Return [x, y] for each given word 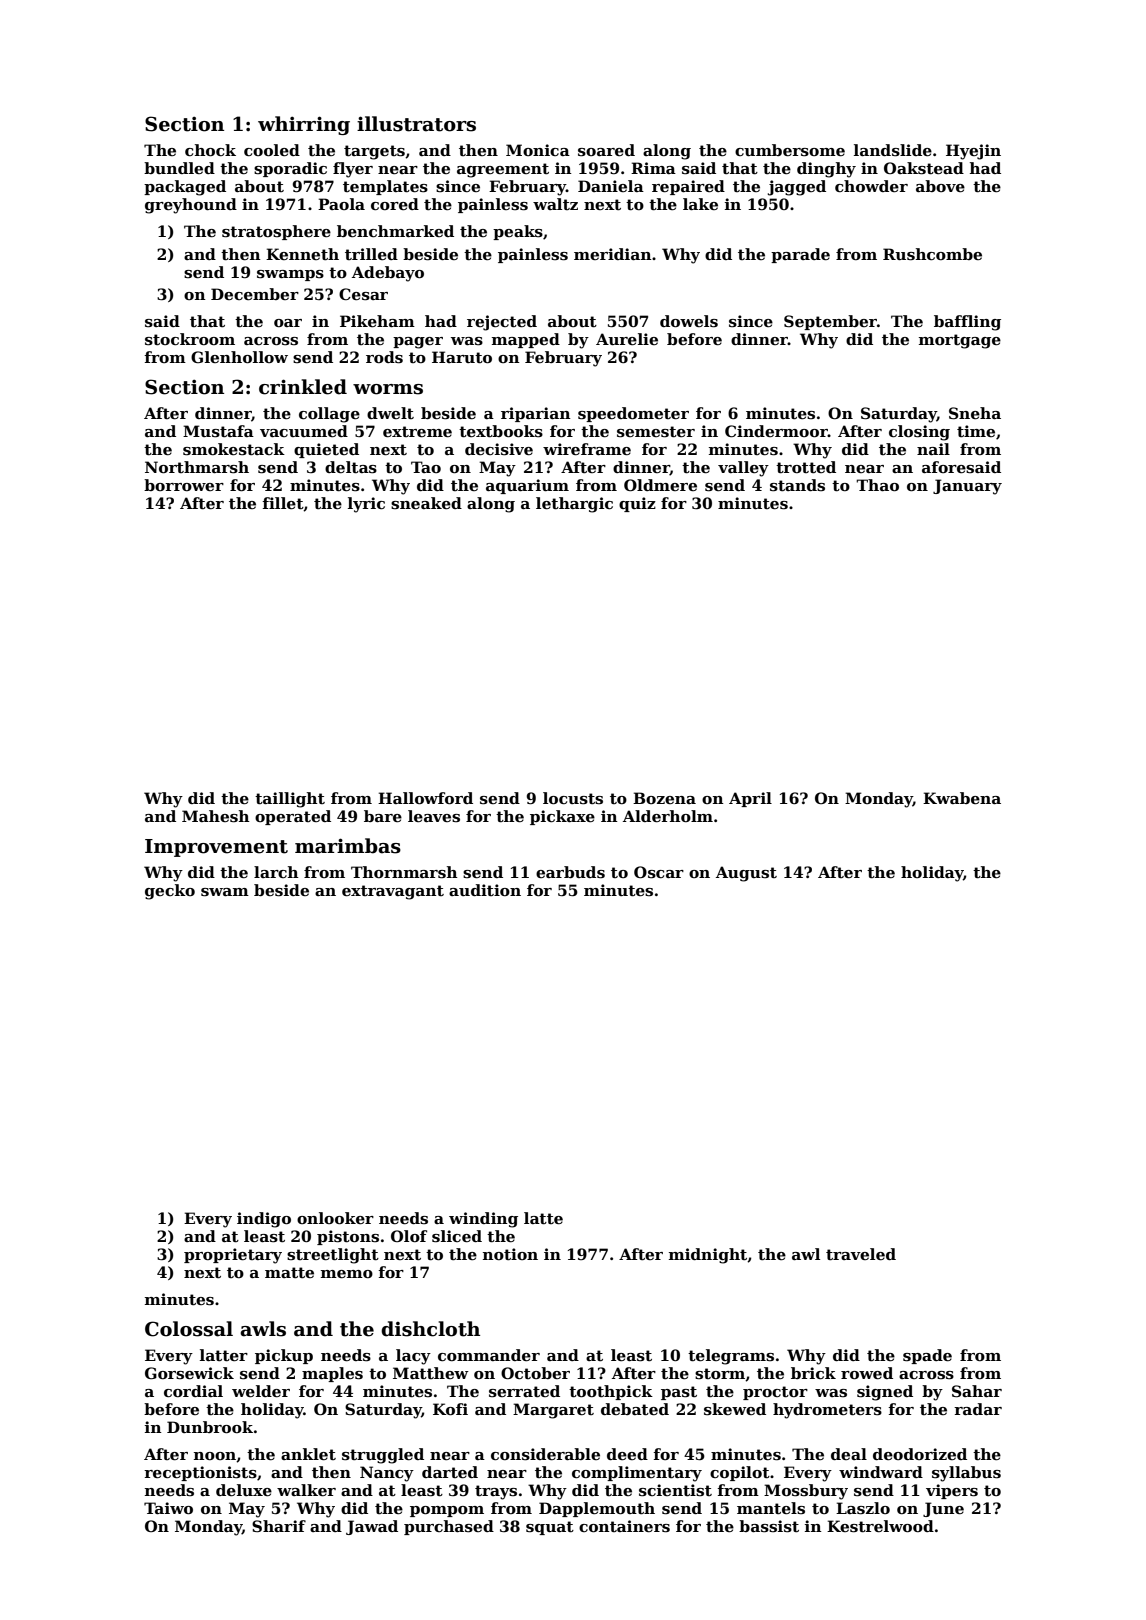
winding [483, 1220]
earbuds [570, 872]
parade [800, 255]
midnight [708, 1256]
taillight [290, 800]
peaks [518, 232]
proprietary [233, 1256]
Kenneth [302, 254]
